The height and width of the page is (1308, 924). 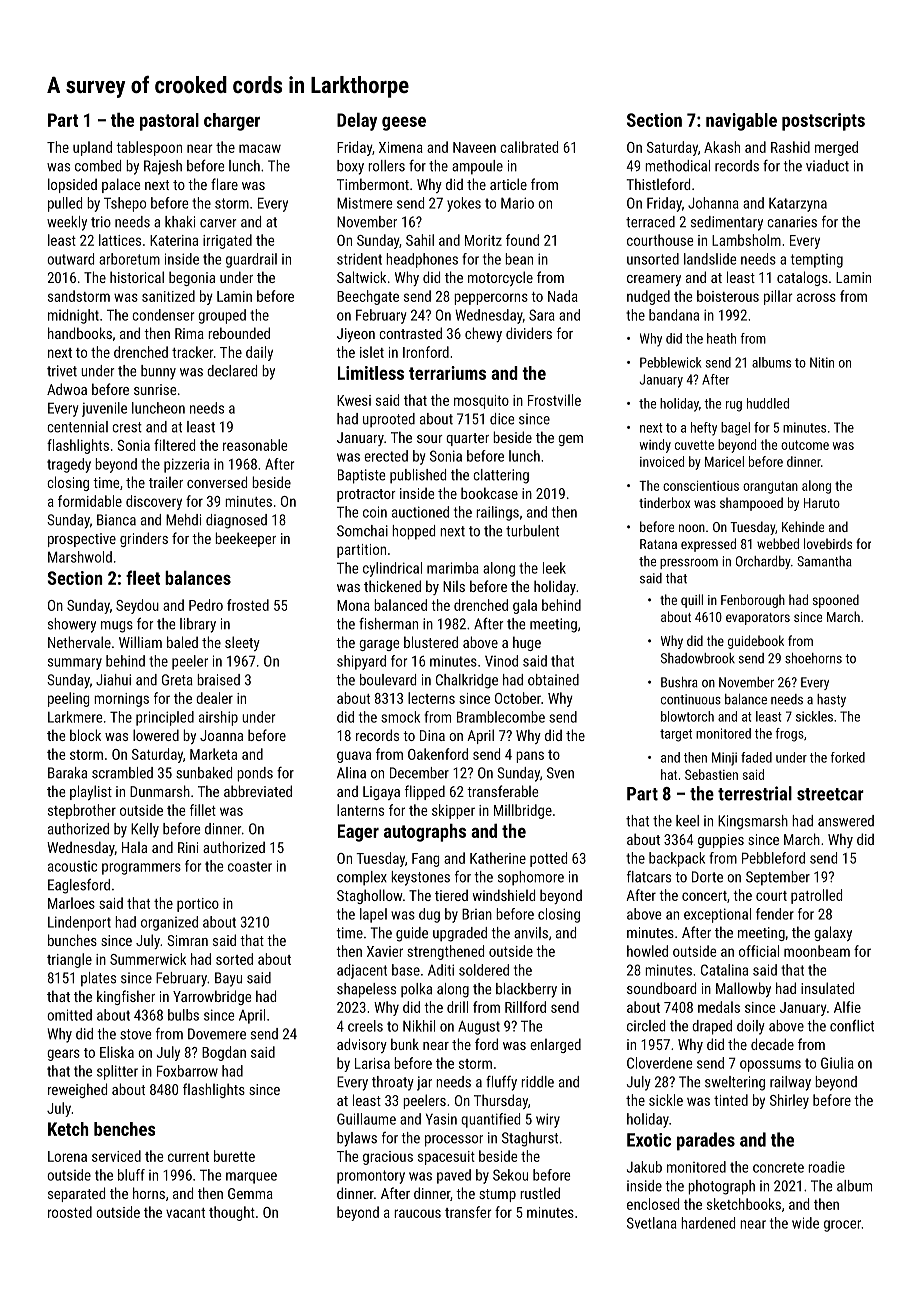 What do you see at coordinates (431, 642) in the page?
I see `blustered` at bounding box center [431, 642].
